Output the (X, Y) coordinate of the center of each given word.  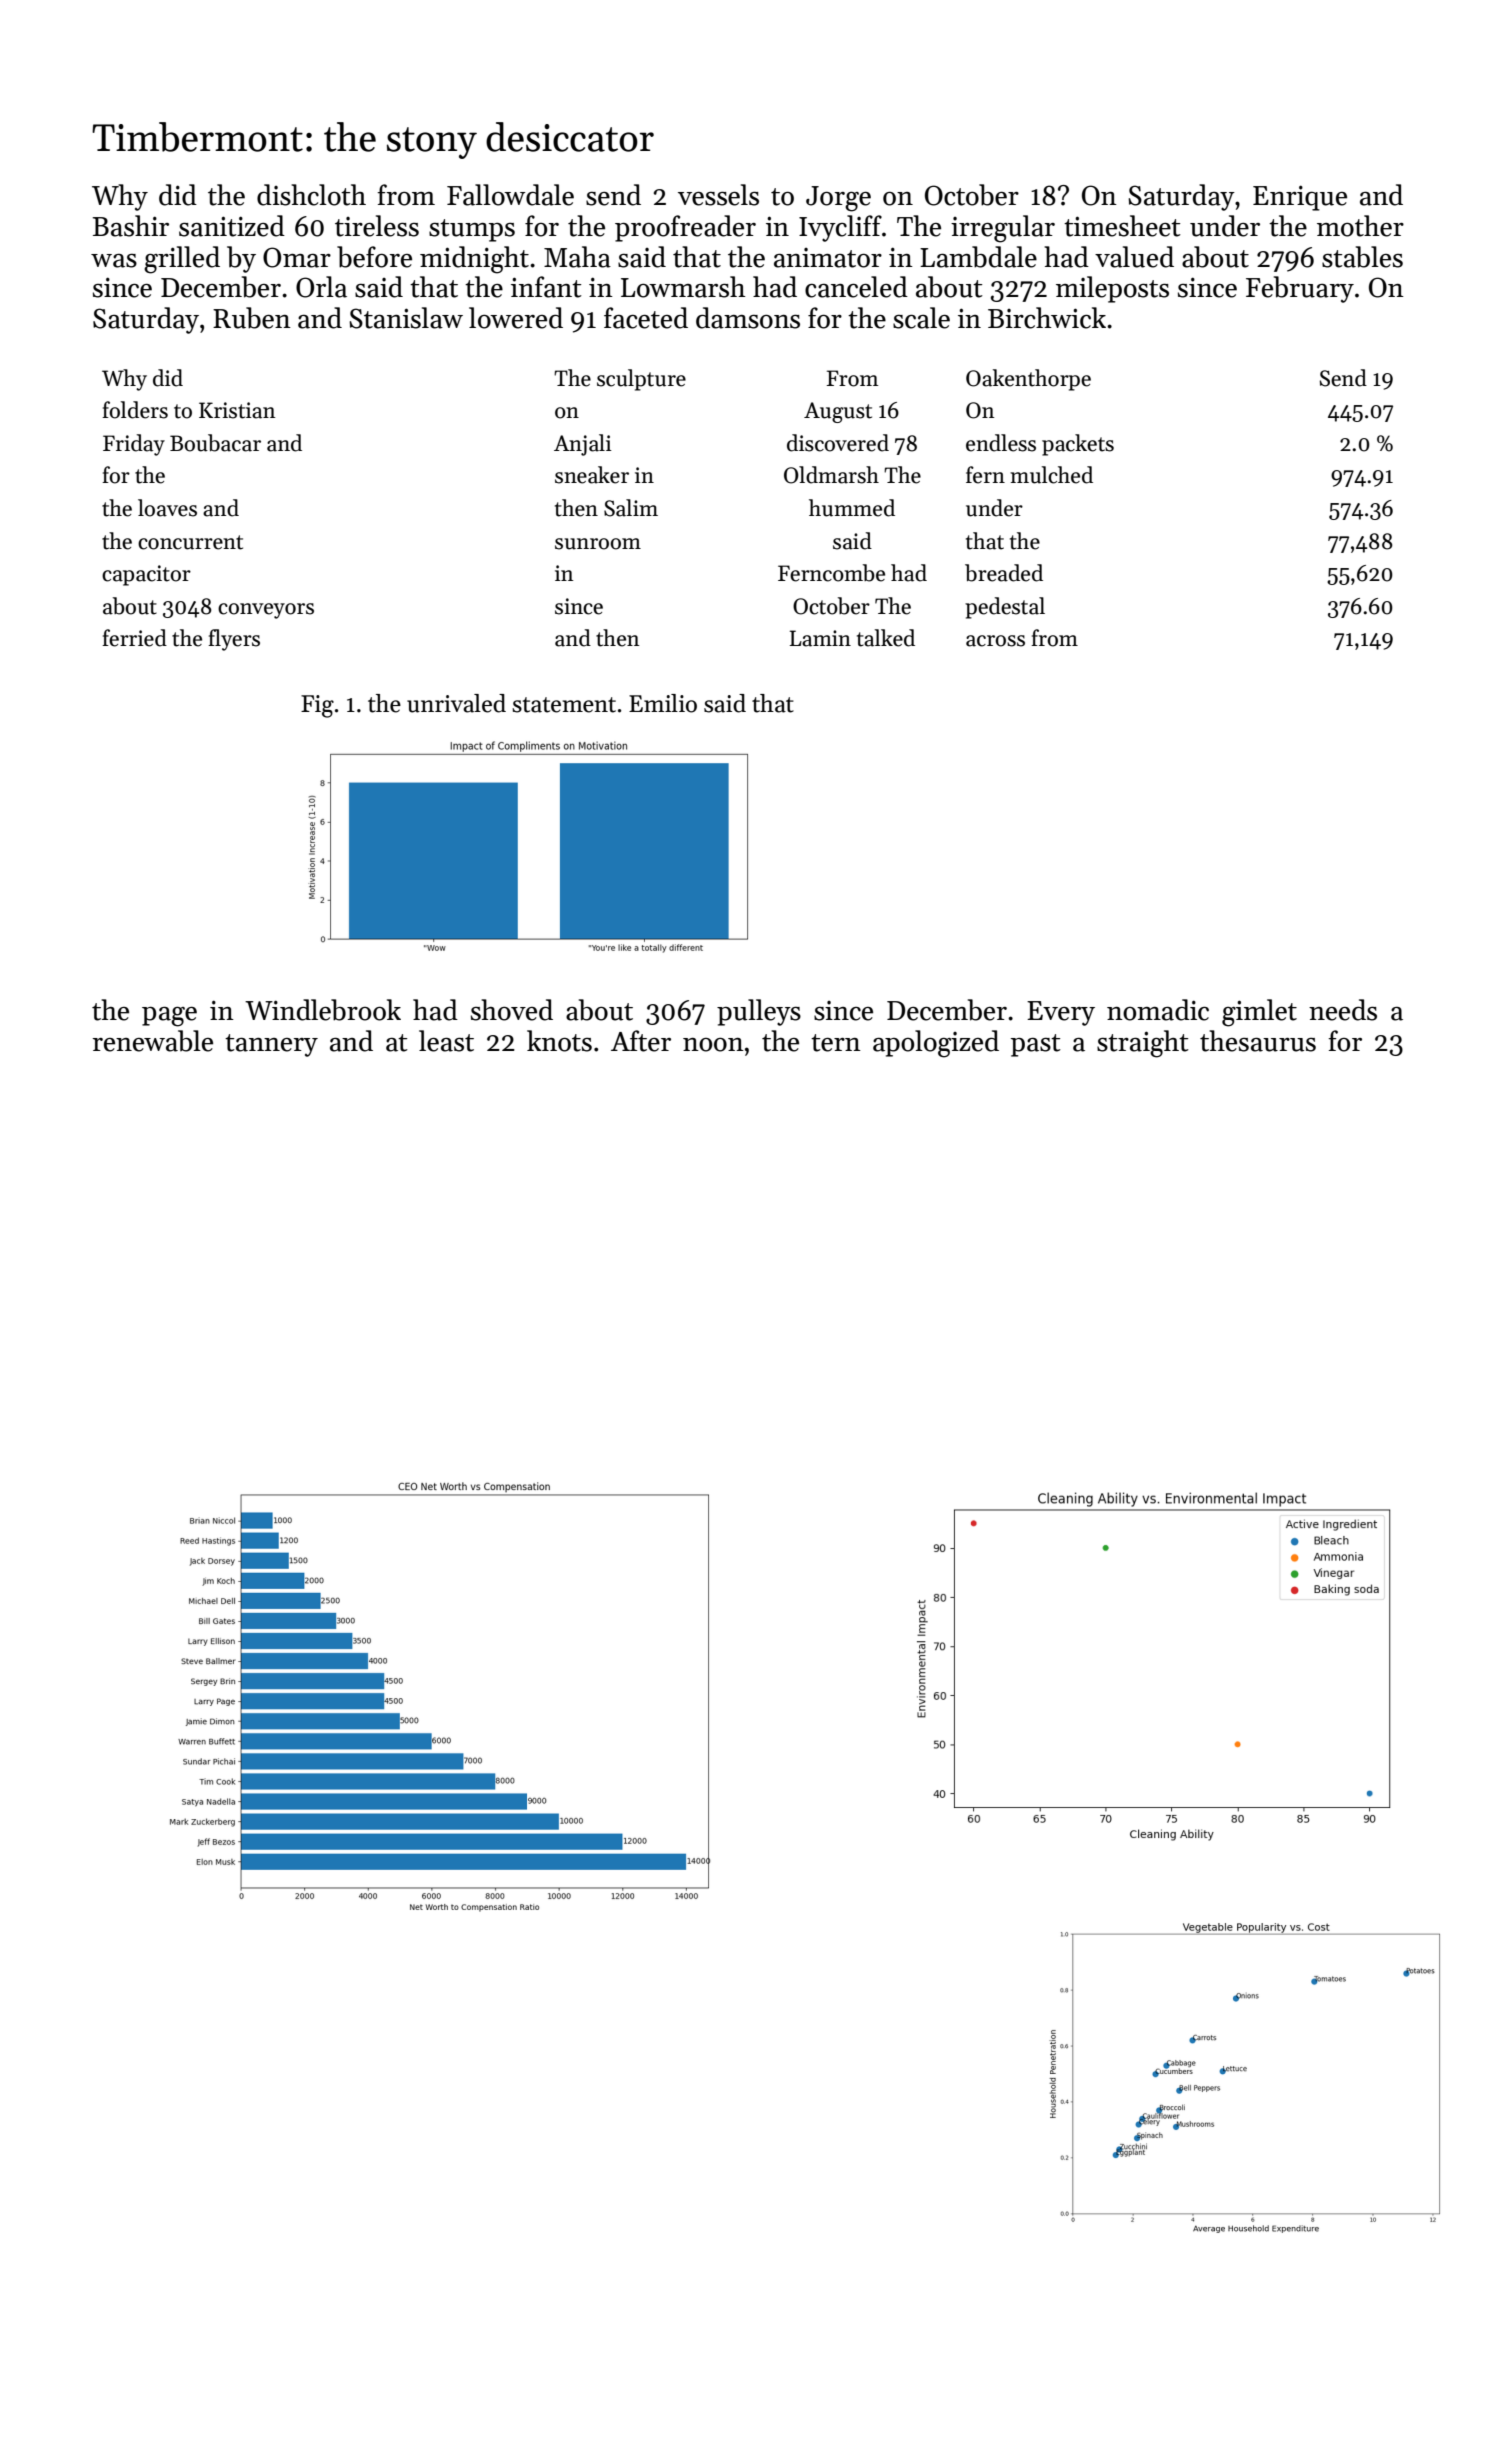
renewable (153, 1041)
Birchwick (1047, 318)
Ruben (252, 318)
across (995, 641)
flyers (234, 640)
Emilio (663, 703)
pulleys (759, 1012)
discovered (838, 443)
